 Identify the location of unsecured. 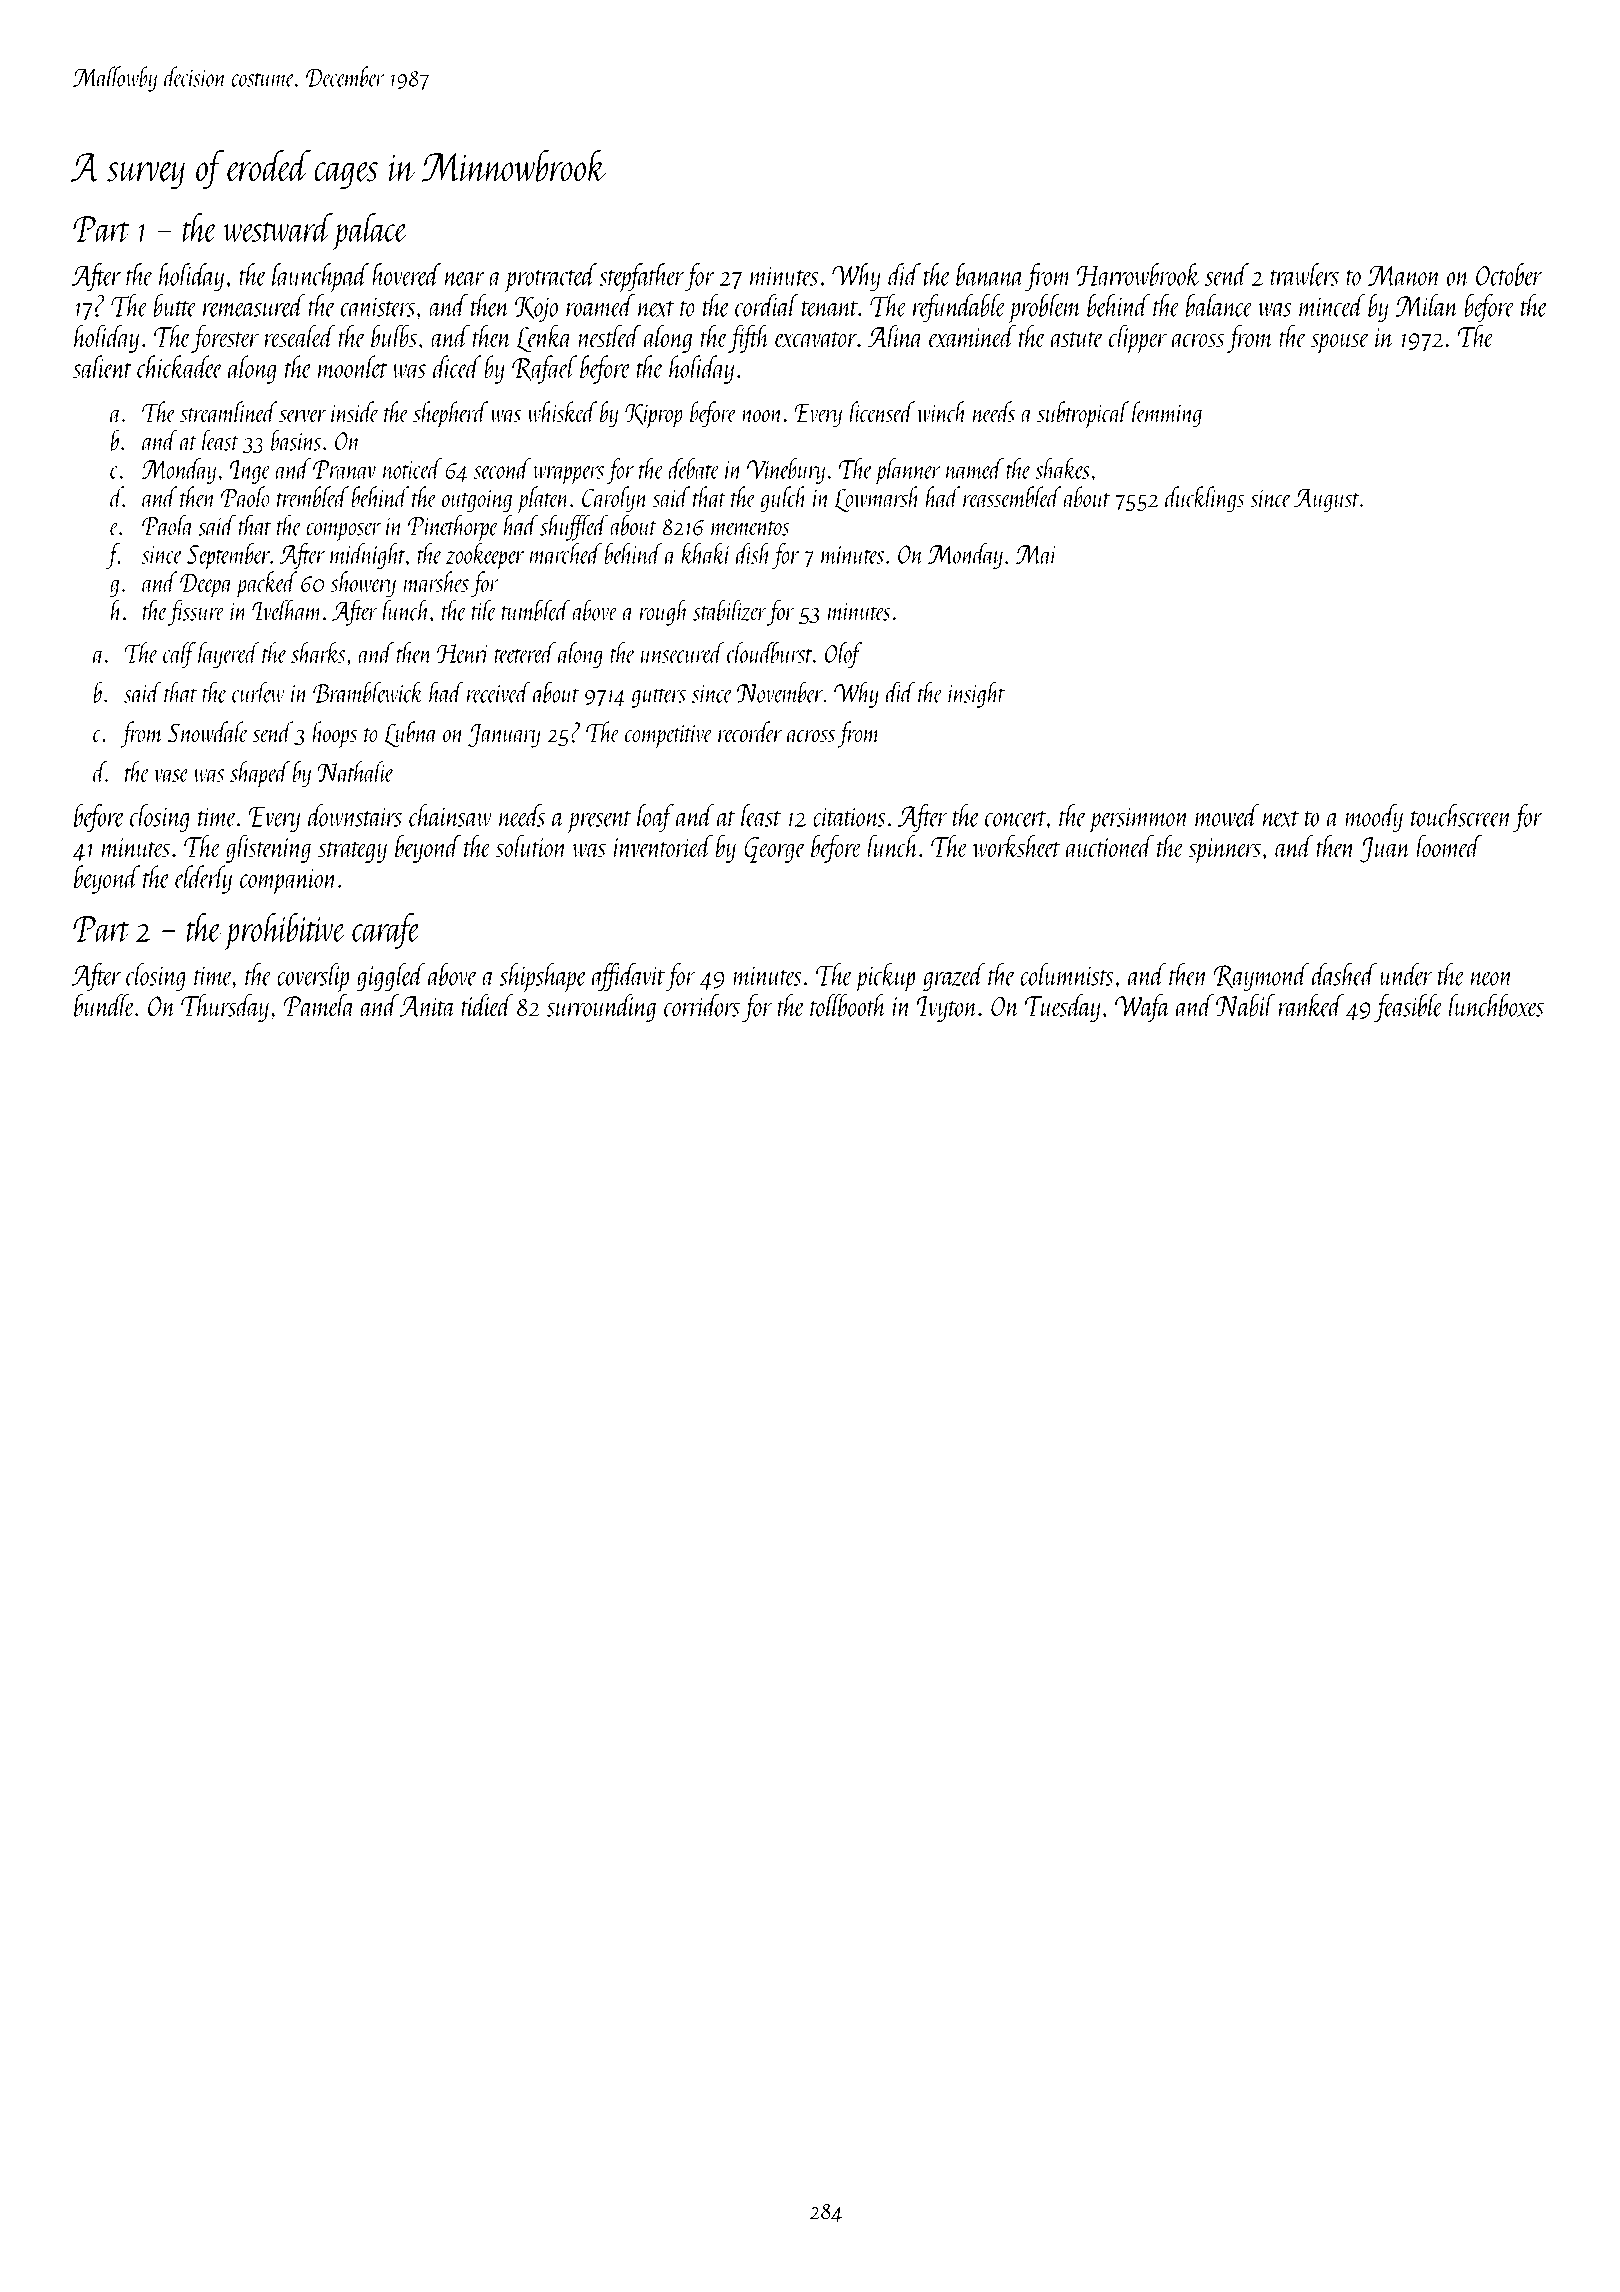
(683, 652).
